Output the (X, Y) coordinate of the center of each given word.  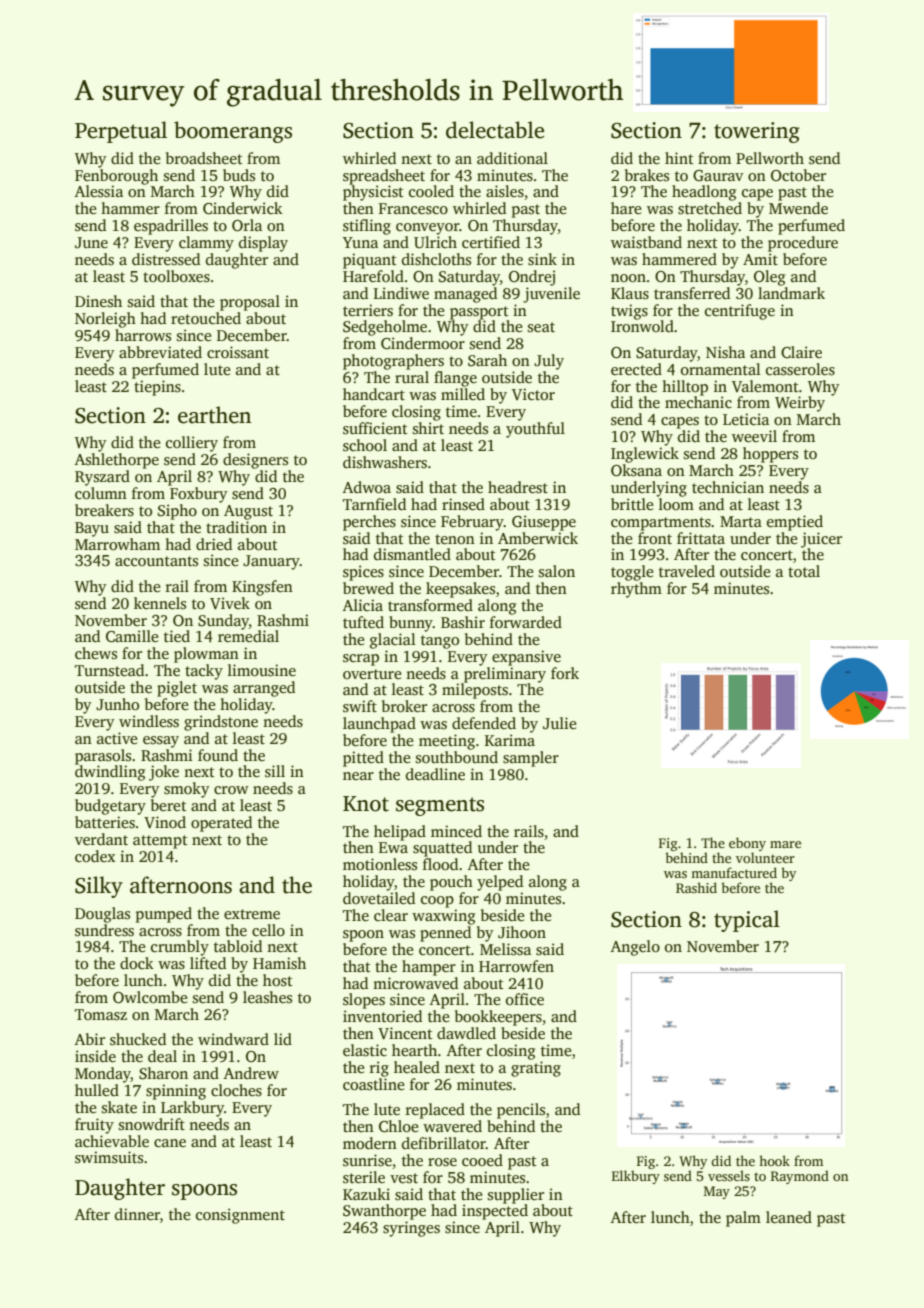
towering (757, 132)
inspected (495, 1212)
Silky (99, 887)
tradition (236, 527)
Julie (559, 723)
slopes (364, 1001)
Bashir (463, 622)
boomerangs (233, 132)
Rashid (696, 887)
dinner (137, 1214)
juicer (821, 540)
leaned (789, 1217)
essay (161, 742)
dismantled (412, 554)
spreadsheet (384, 177)
